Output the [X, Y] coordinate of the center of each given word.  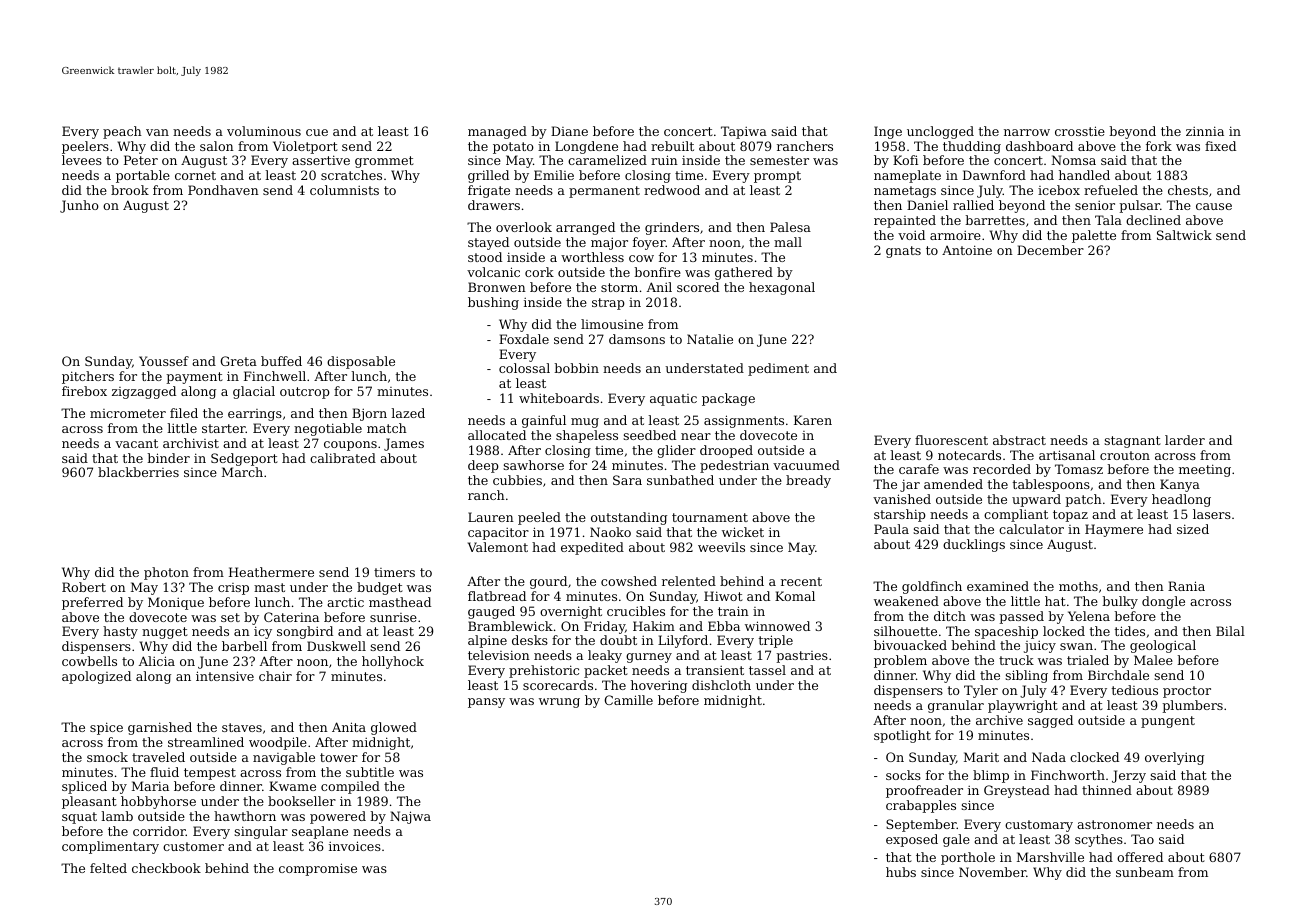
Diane [569, 131]
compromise [318, 869]
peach [122, 132]
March [242, 472]
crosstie [1080, 131]
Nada [1049, 757]
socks [903, 775]
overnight [571, 612]
